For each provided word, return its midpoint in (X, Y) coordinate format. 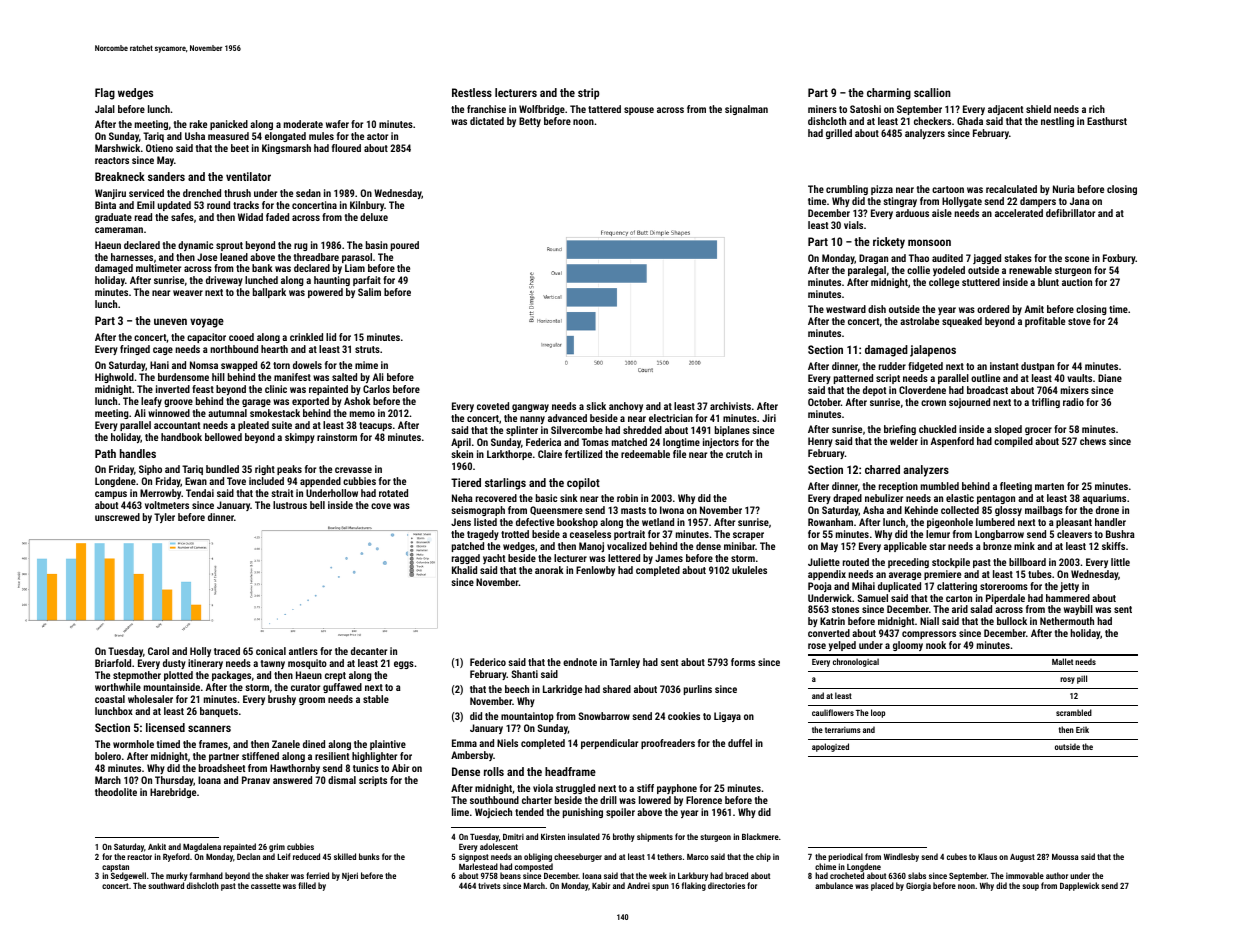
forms (743, 662)
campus (111, 495)
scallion (932, 92)
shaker (277, 875)
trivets (489, 885)
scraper (748, 536)
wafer (337, 124)
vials (853, 225)
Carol (158, 651)
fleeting (1016, 487)
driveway (224, 281)
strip (588, 94)
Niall (929, 621)
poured (405, 246)
